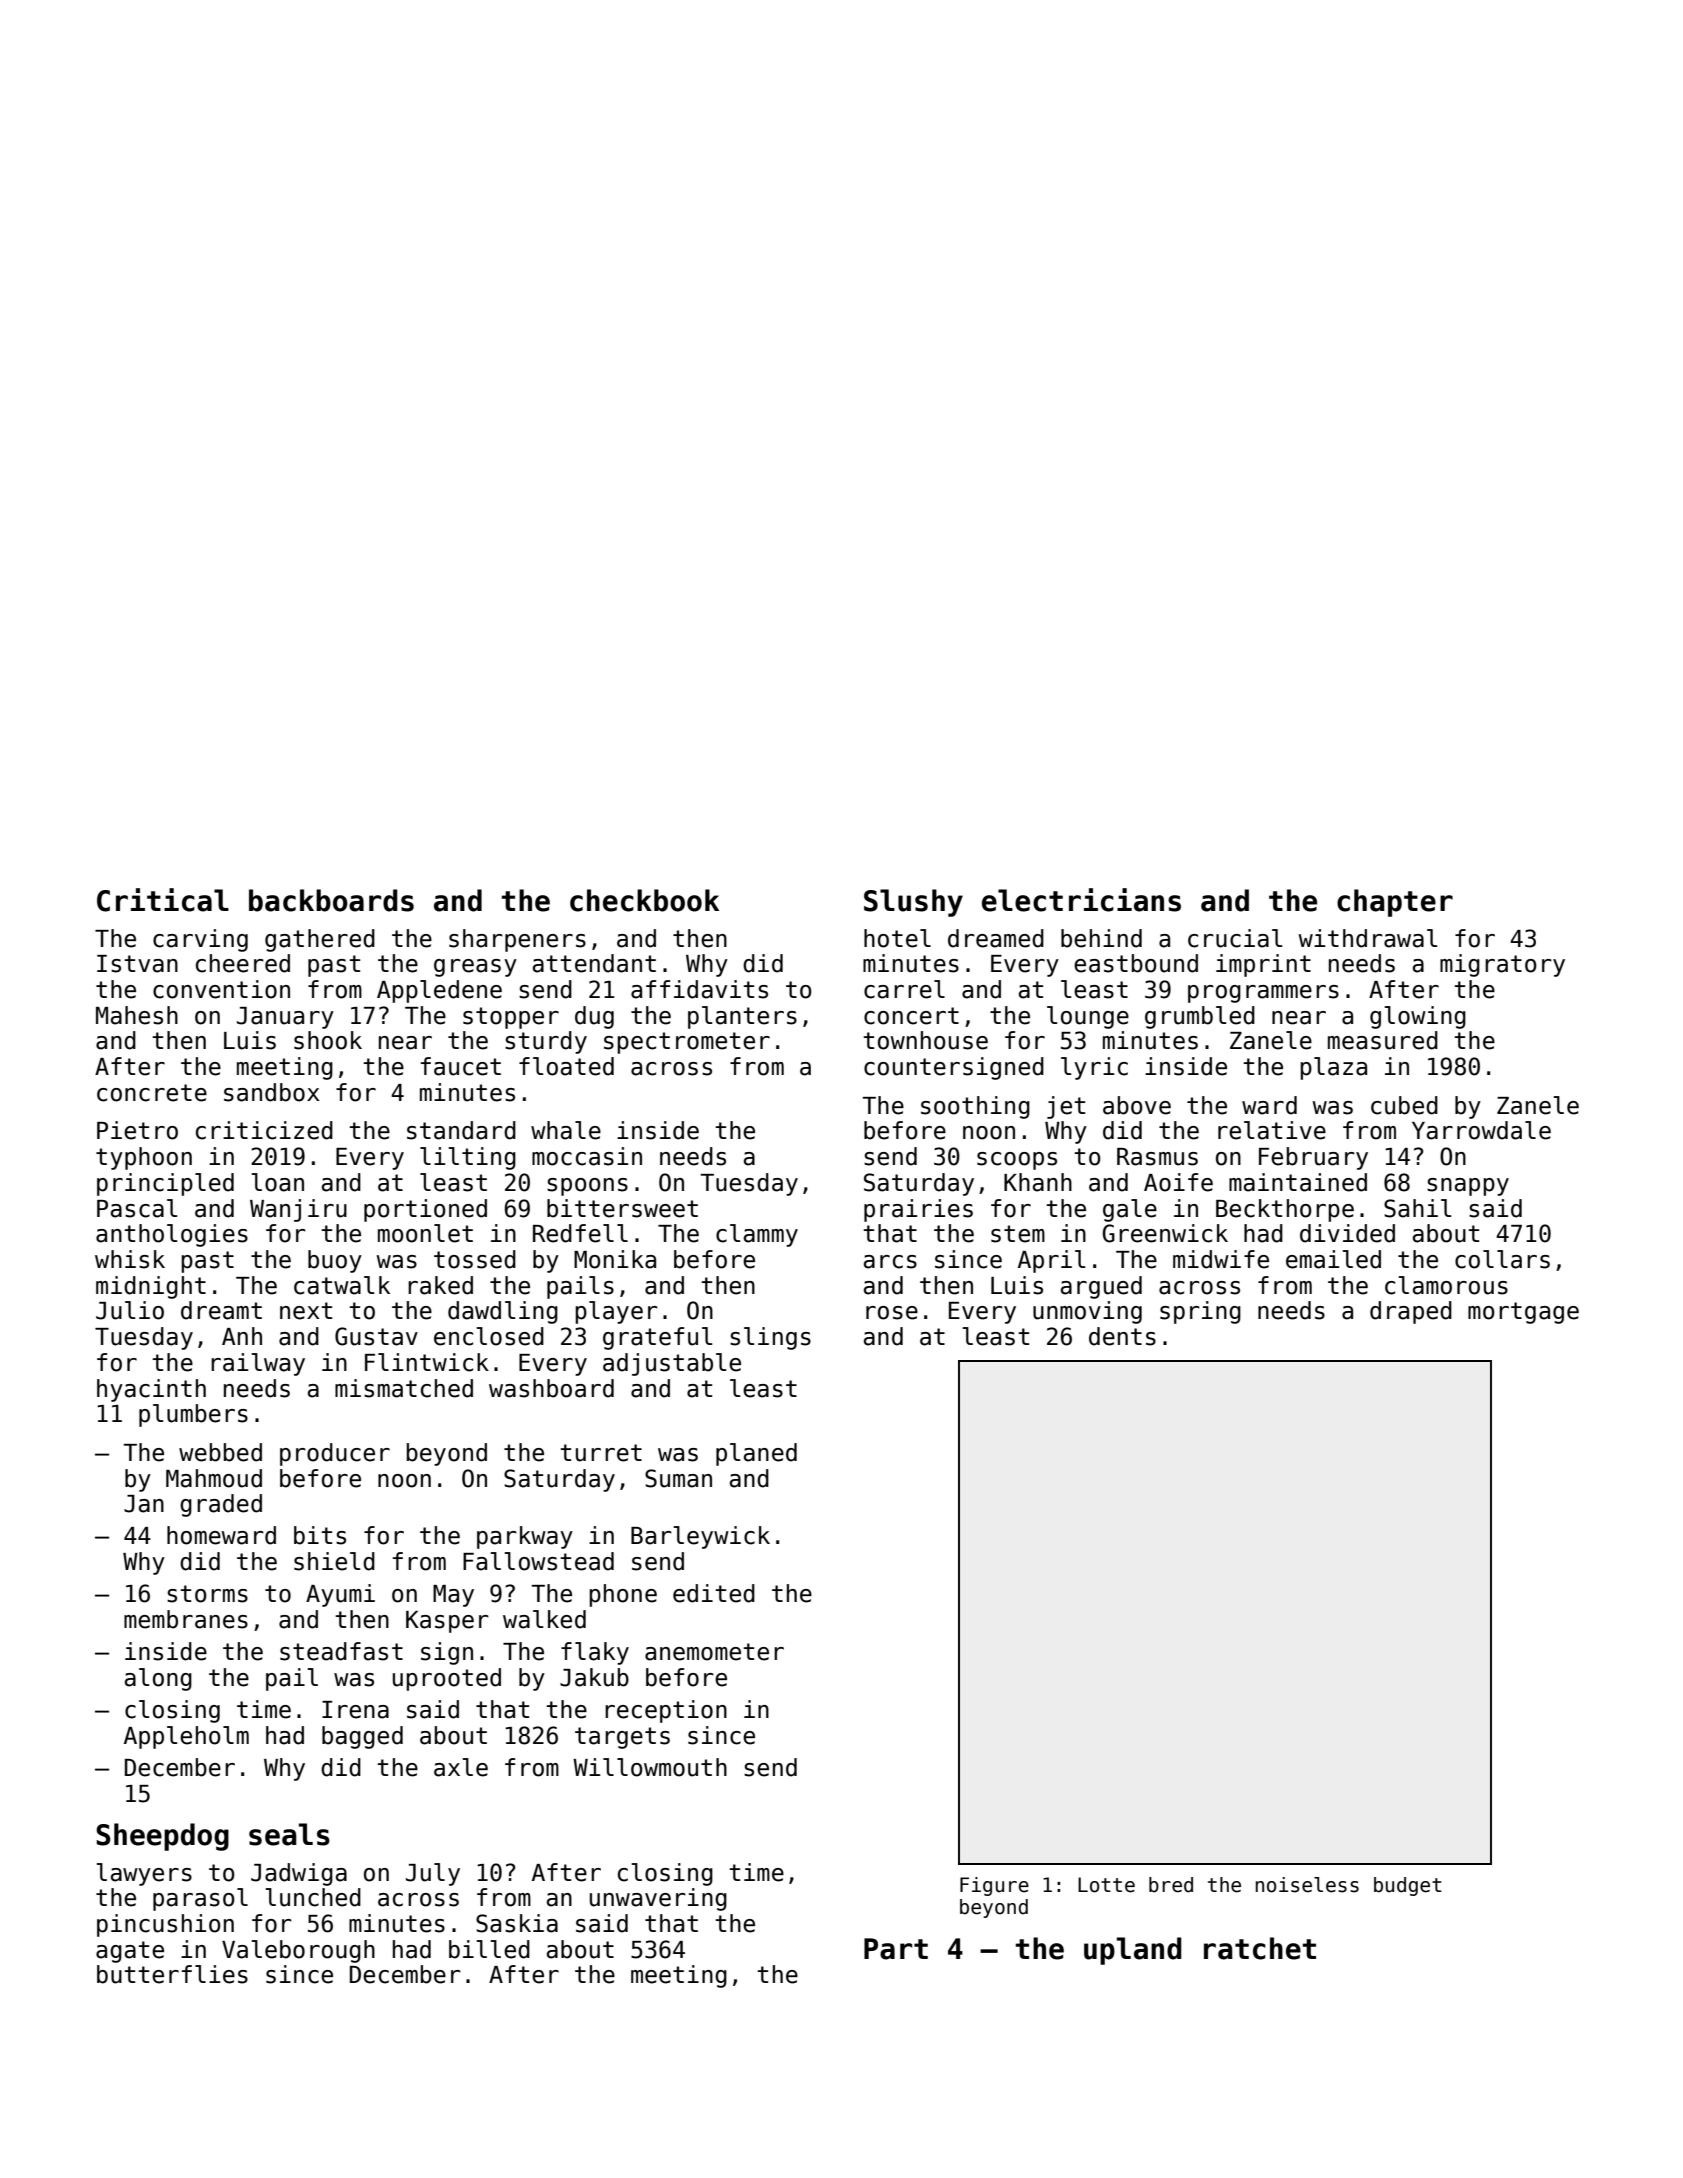 The image size is (1683, 2178). Describe the element at coordinates (1333, 1259) in the screenshot. I see `emailed` at that location.
